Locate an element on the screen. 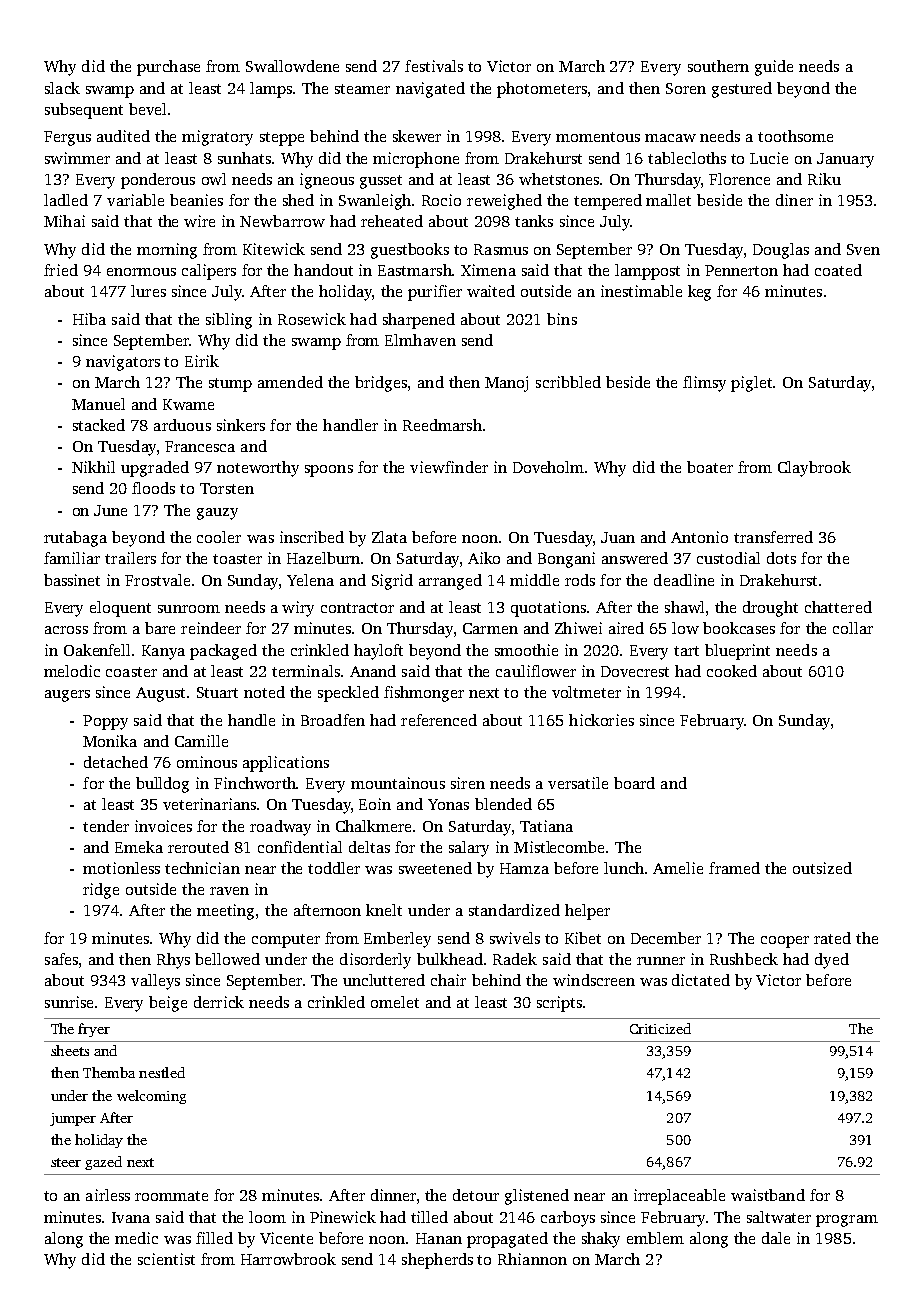 This screenshot has height=1308, width=924. steer is located at coordinates (66, 1162).
